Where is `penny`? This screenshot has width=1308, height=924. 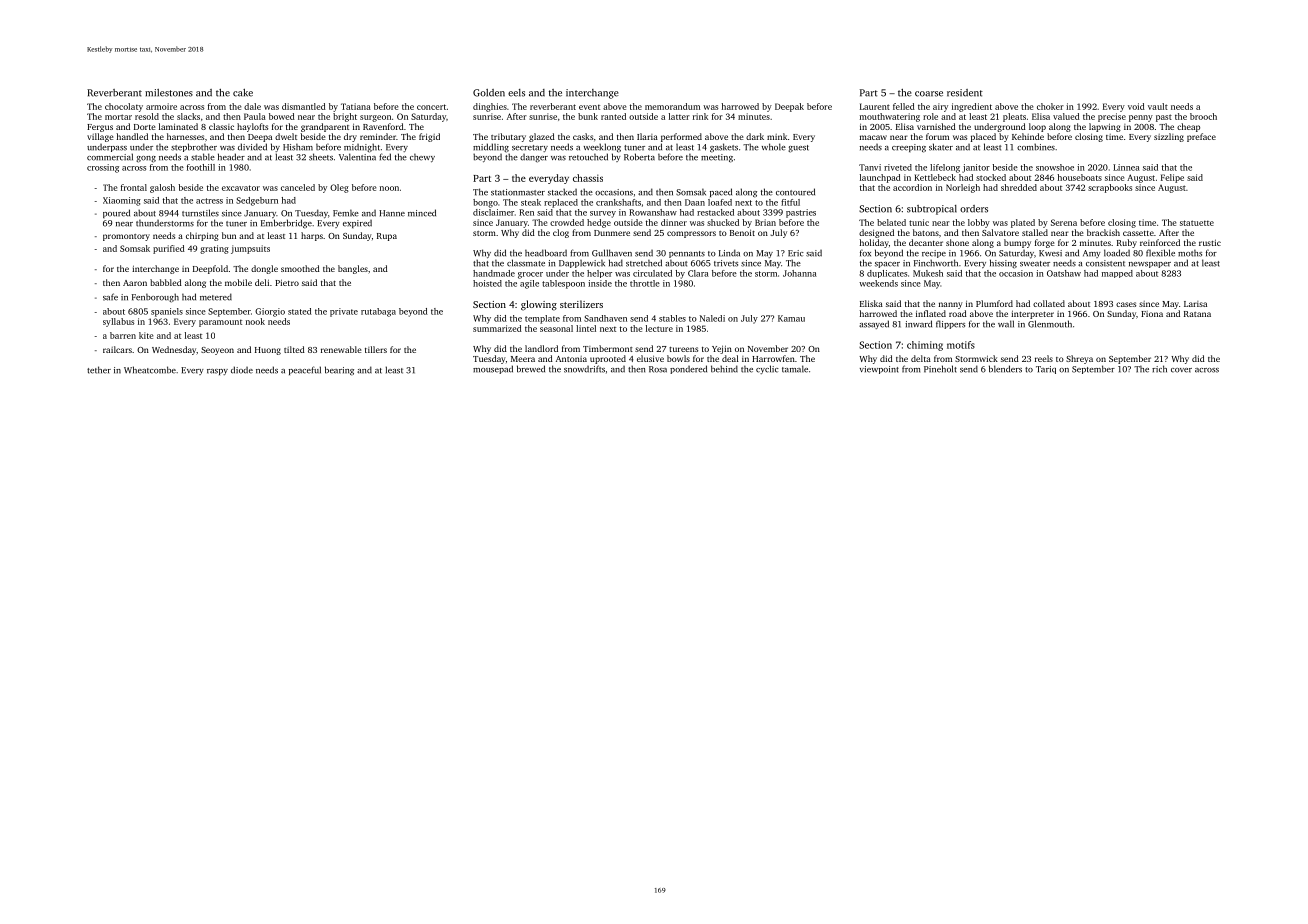 penny is located at coordinates (1141, 118).
